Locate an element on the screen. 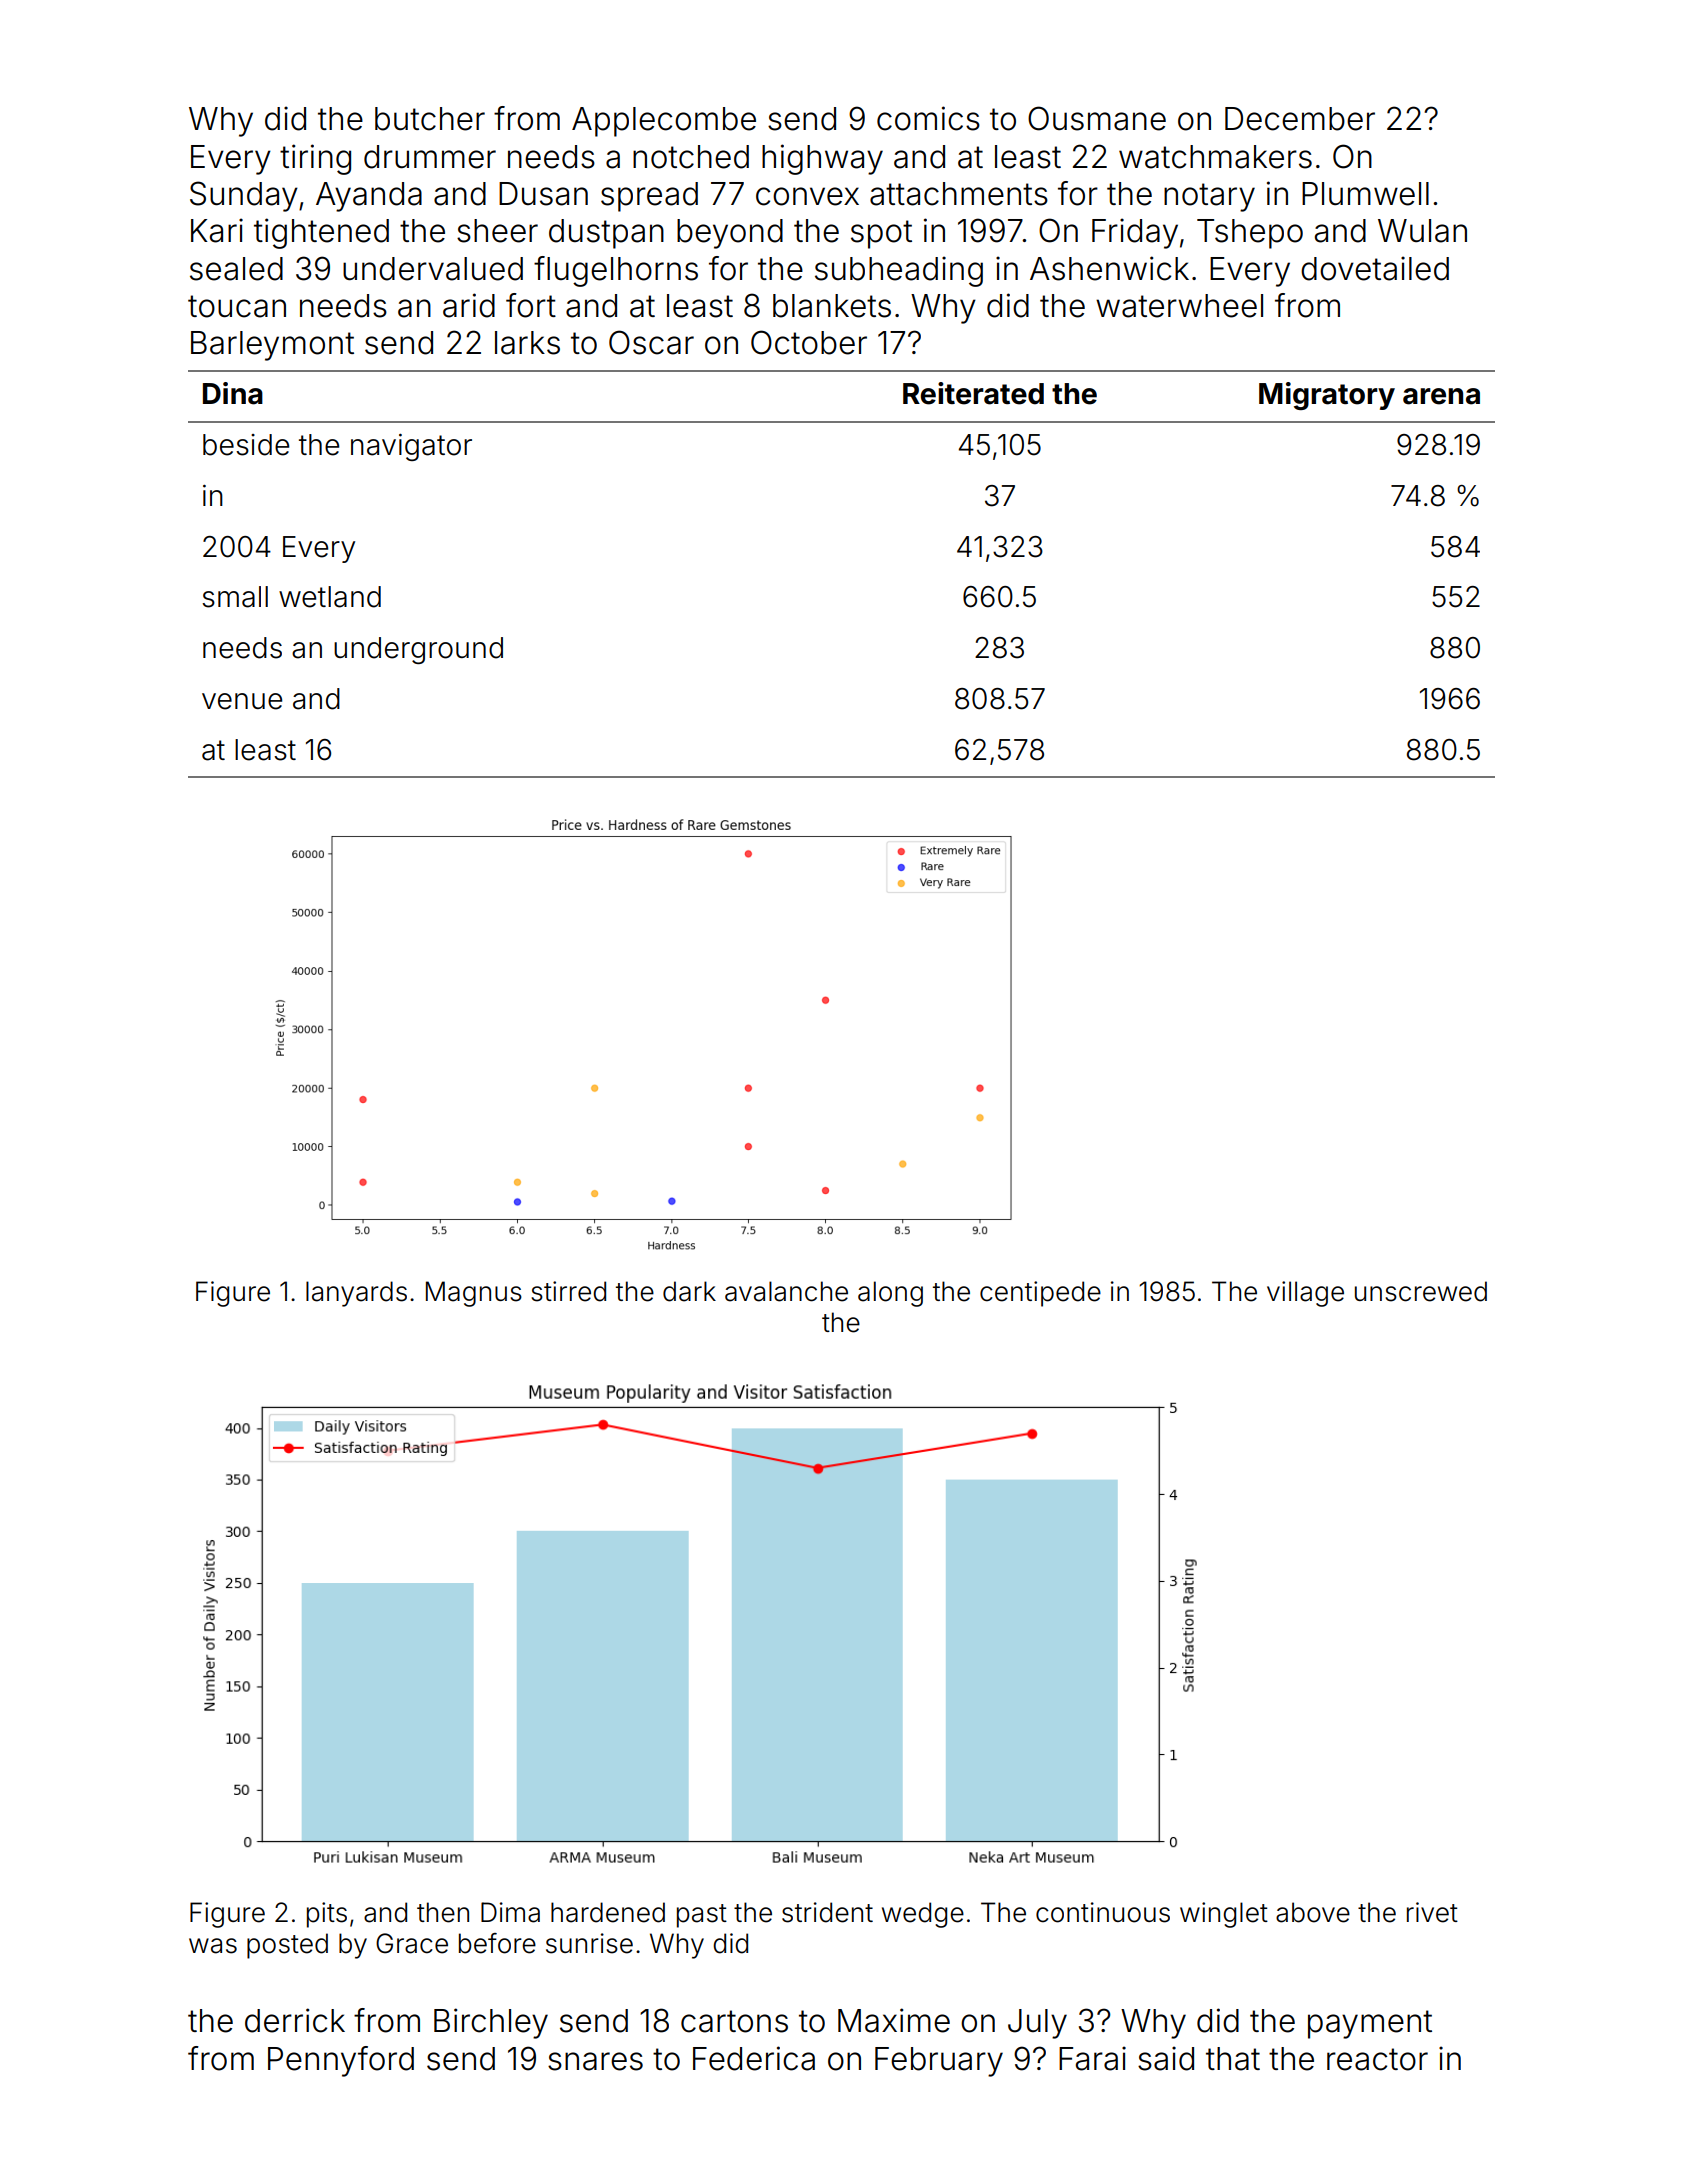 The width and height of the screenshot is (1683, 2178). along is located at coordinates (890, 1294).
